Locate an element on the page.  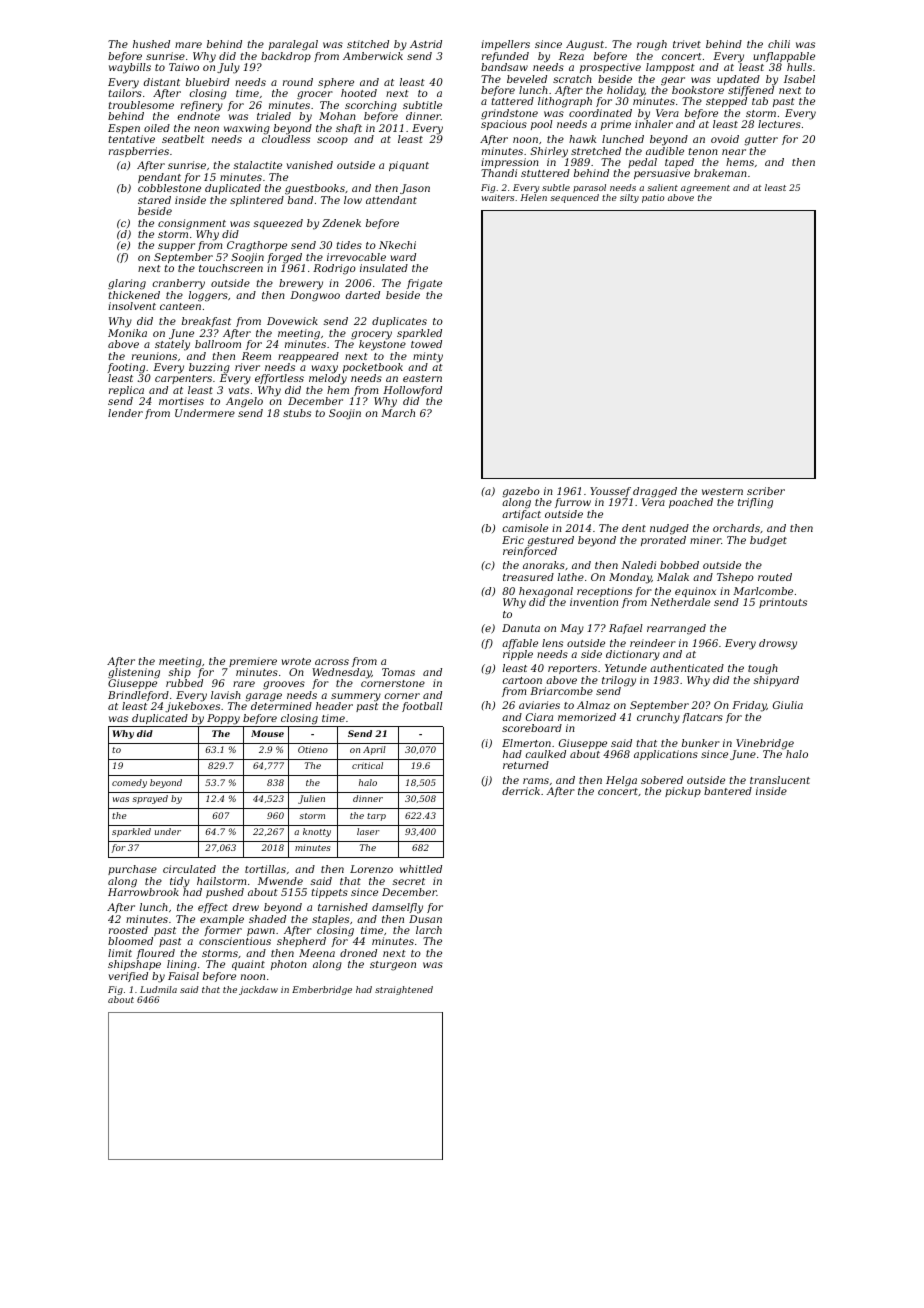
Rafael is located at coordinates (626, 629).
